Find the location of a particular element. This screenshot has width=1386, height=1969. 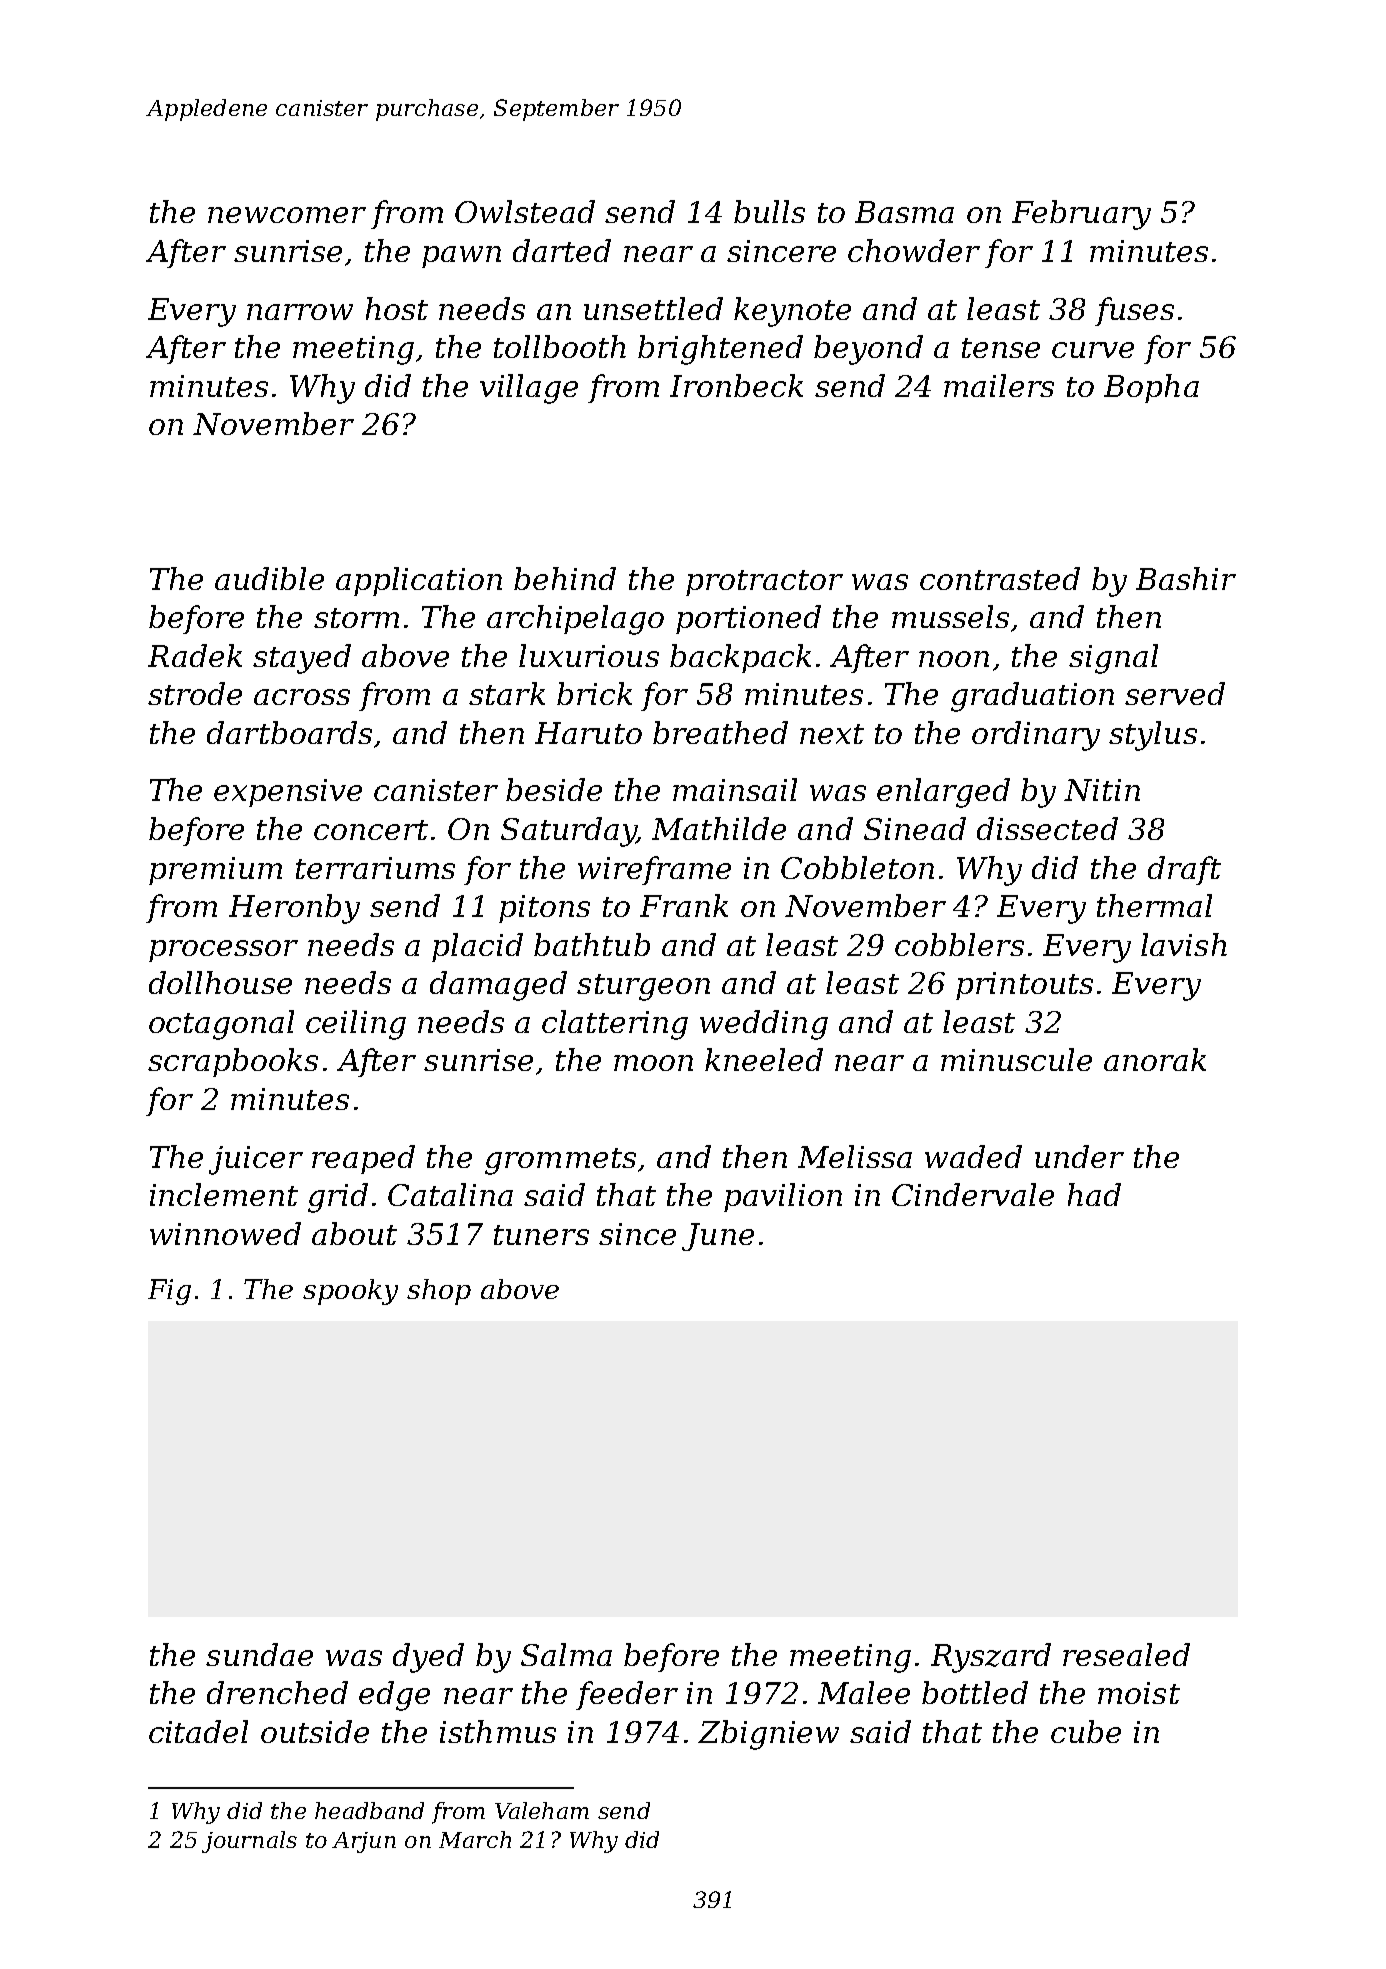

expensive is located at coordinates (288, 793).
